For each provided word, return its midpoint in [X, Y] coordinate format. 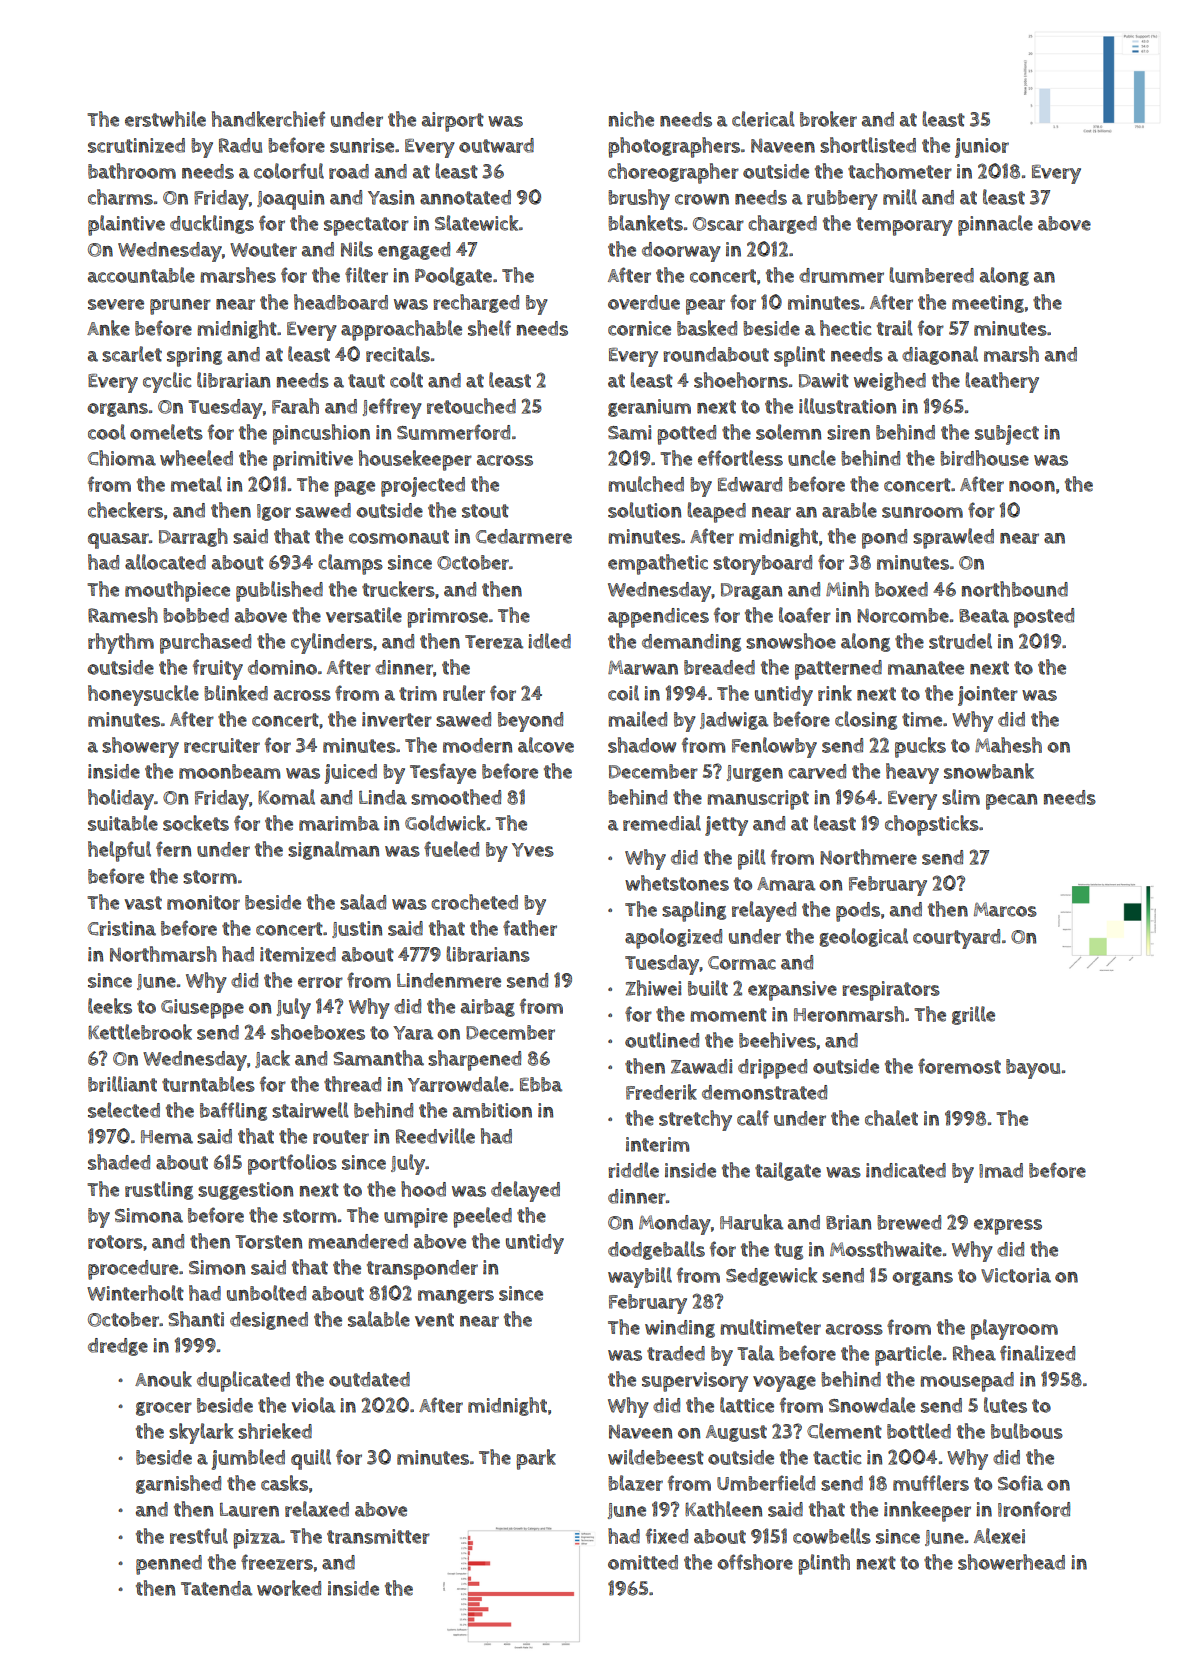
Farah [295, 406]
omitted [643, 1562]
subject [1007, 435]
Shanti [196, 1319]
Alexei [999, 1536]
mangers [456, 1297]
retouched [471, 406]
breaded [719, 667]
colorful [289, 171]
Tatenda [216, 1588]
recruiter [222, 745]
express [1008, 1226]
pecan [1011, 802]
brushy [639, 199]
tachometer [900, 171]
